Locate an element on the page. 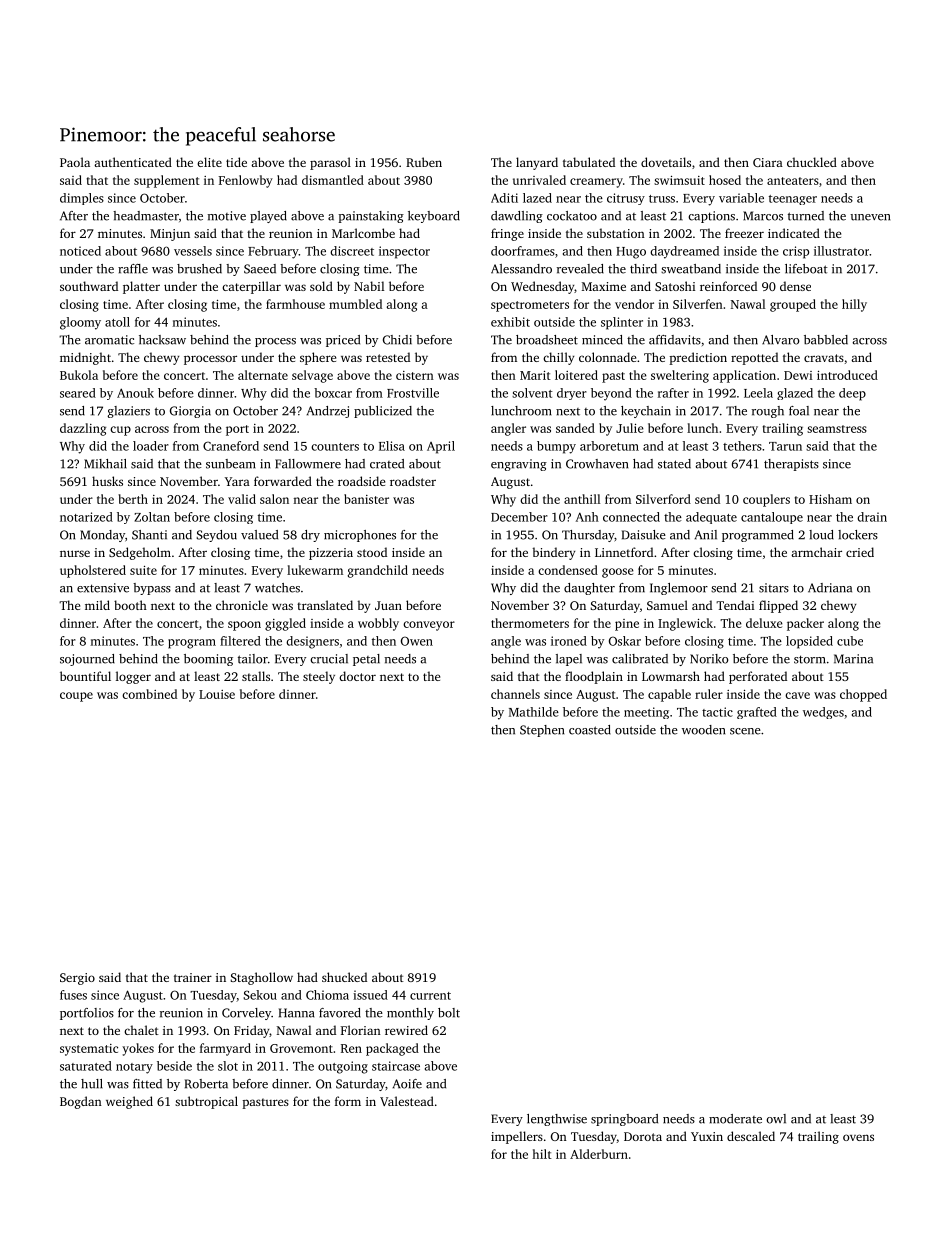 The image size is (952, 1233). bolt is located at coordinates (449, 1013).
